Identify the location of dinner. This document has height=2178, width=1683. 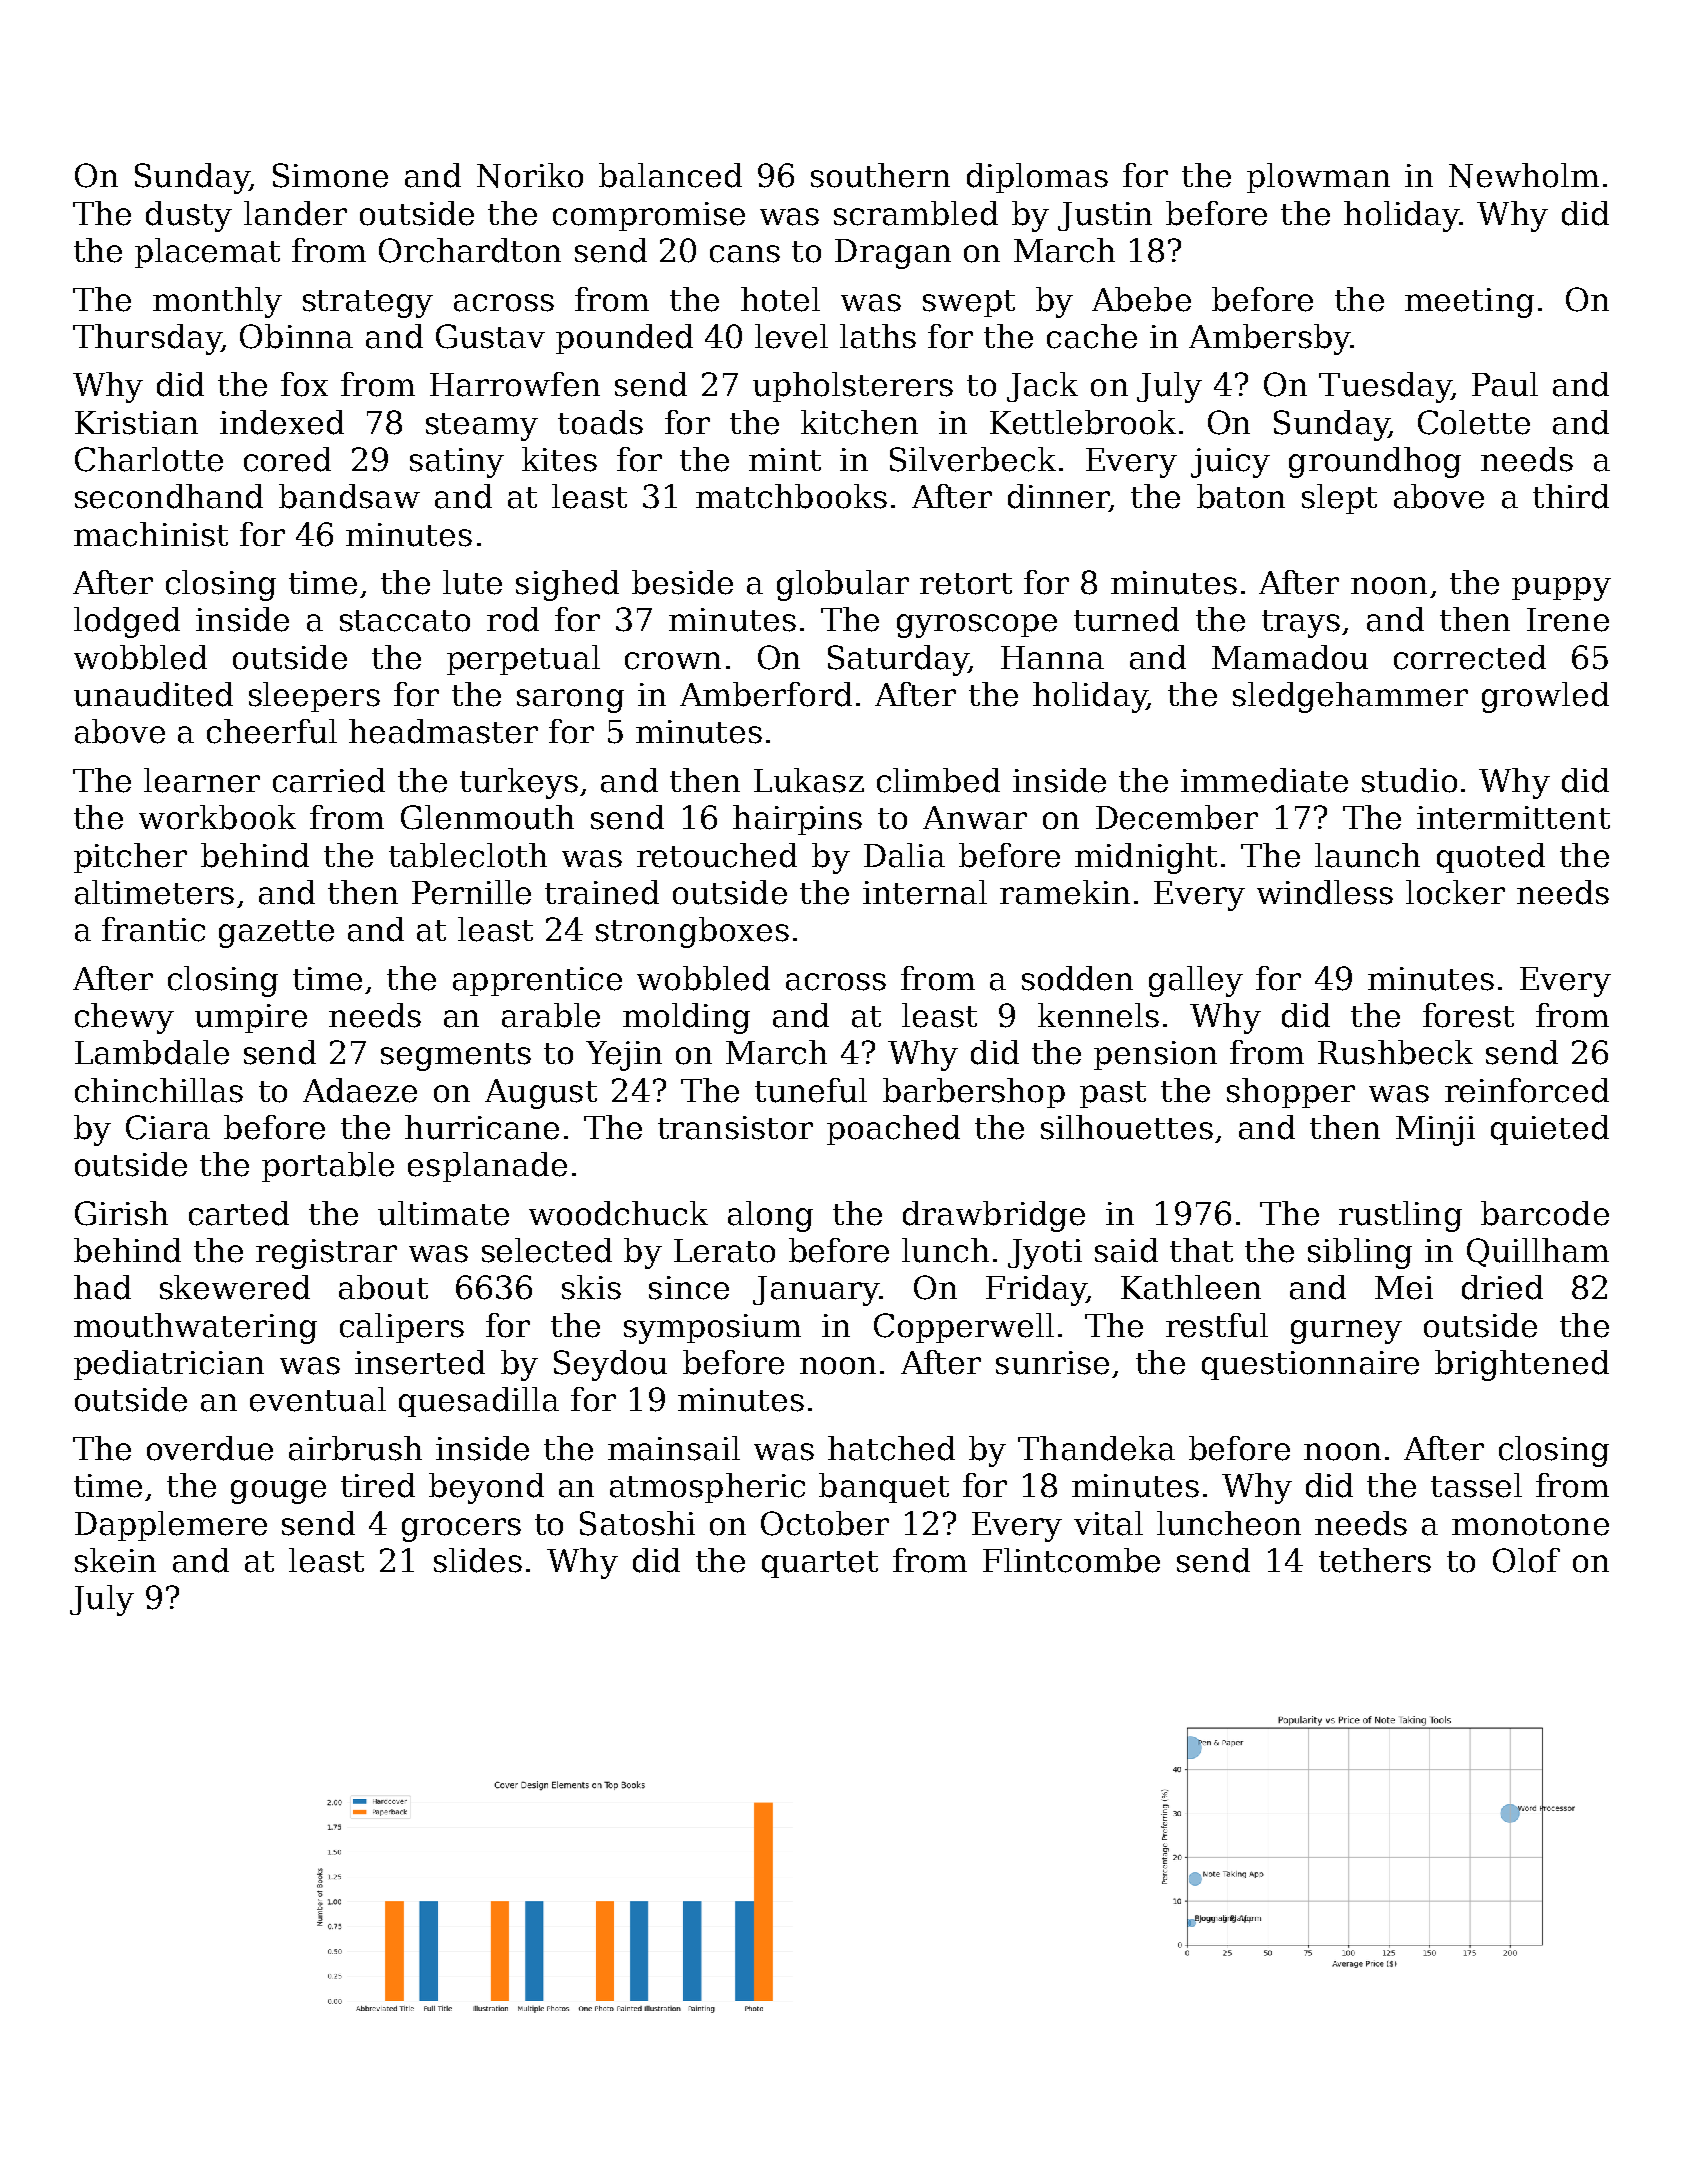
(1058, 496).
